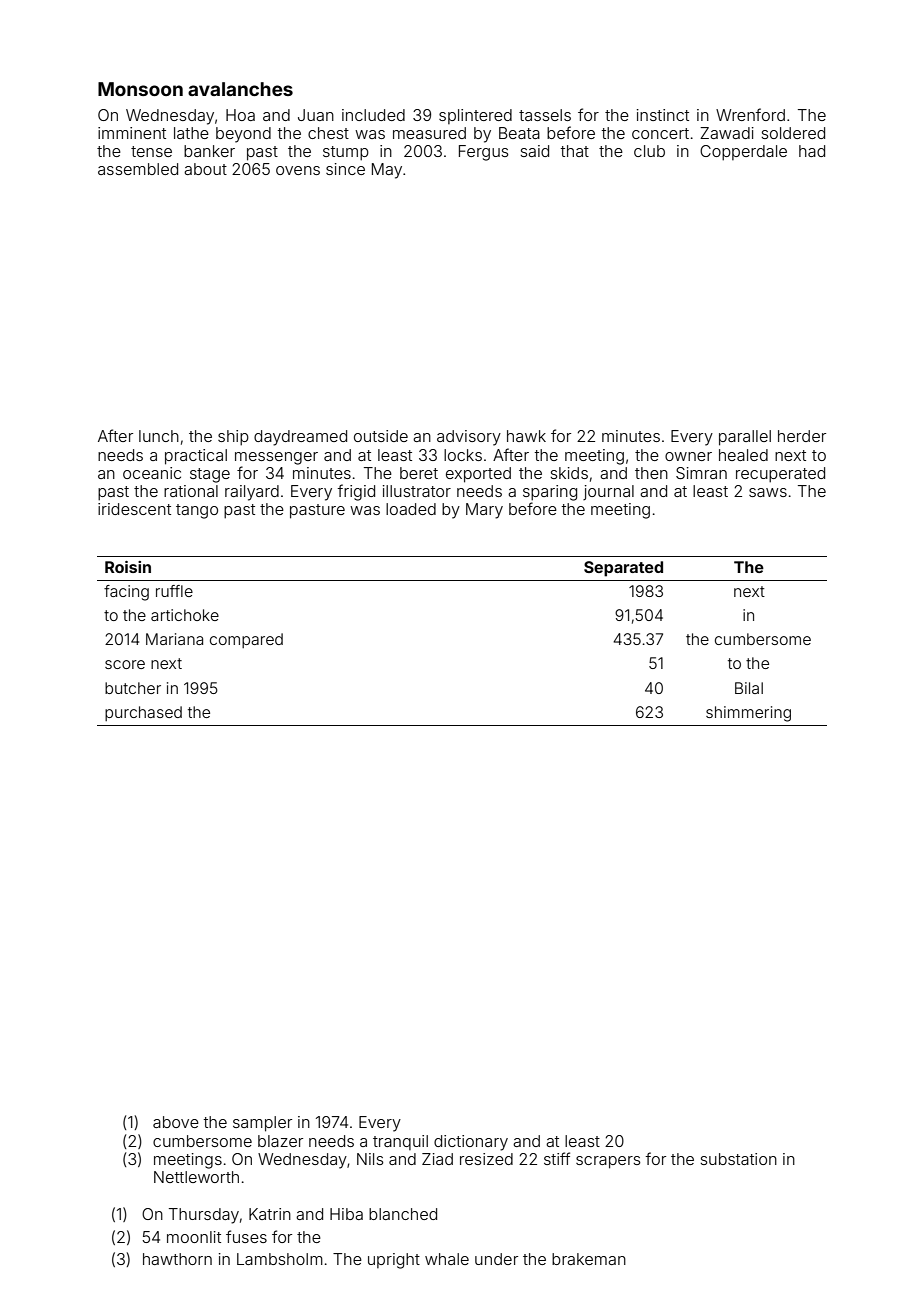 The width and height of the screenshot is (924, 1308). I want to click on facing, so click(126, 593).
